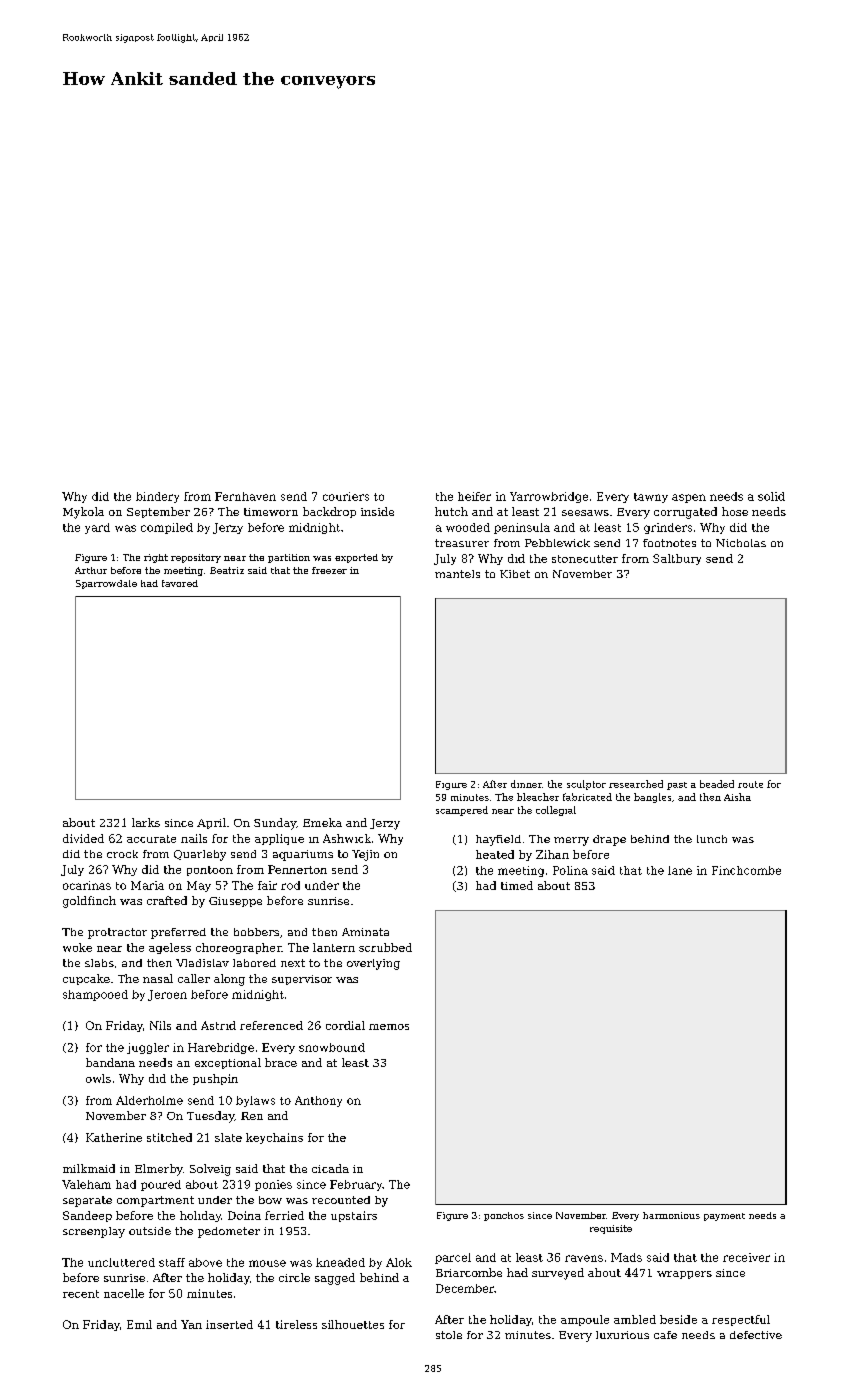 This image has height=1400, width=849. What do you see at coordinates (322, 822) in the image?
I see `Emeka` at bounding box center [322, 822].
